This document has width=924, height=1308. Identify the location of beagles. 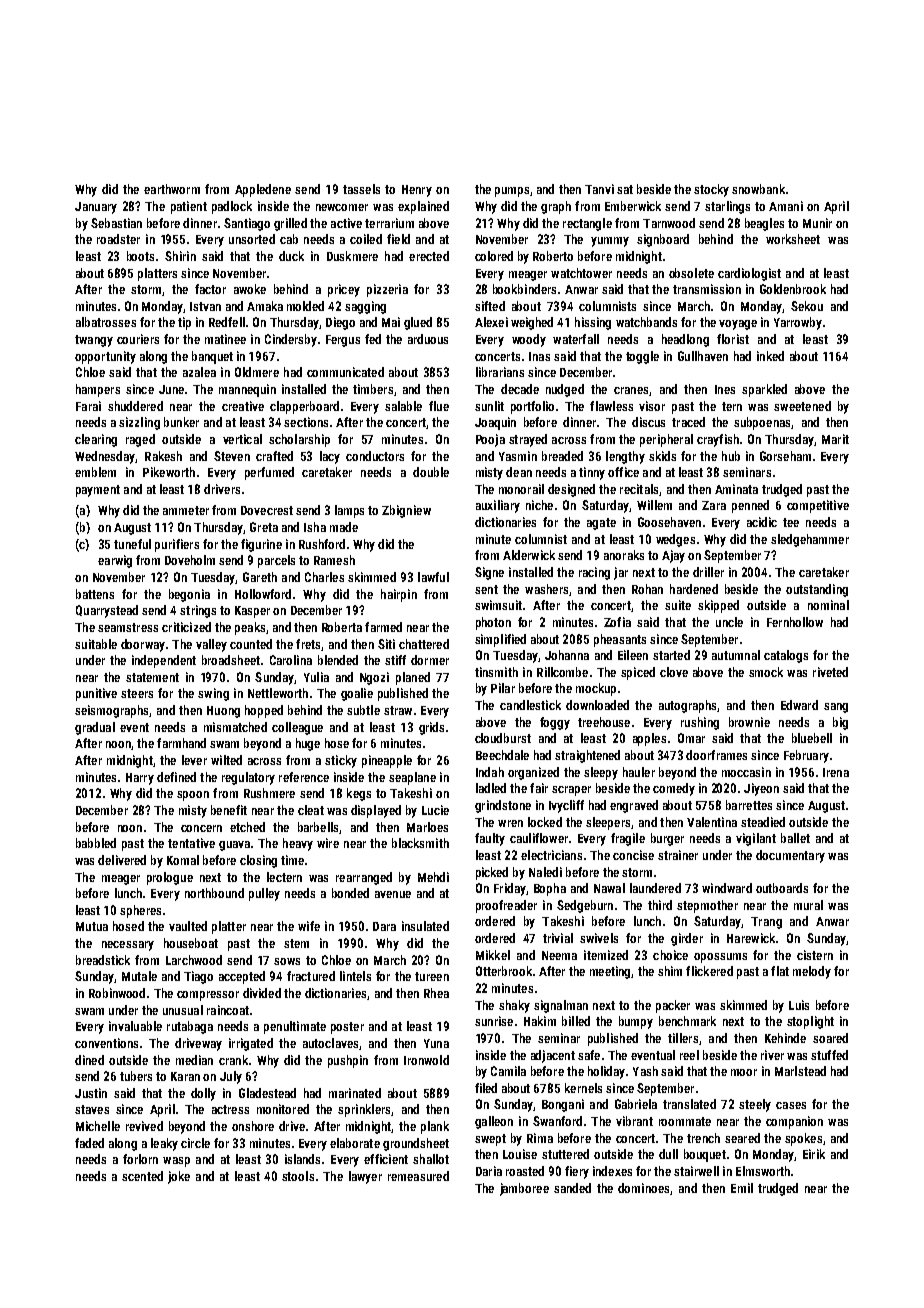
(764, 224).
